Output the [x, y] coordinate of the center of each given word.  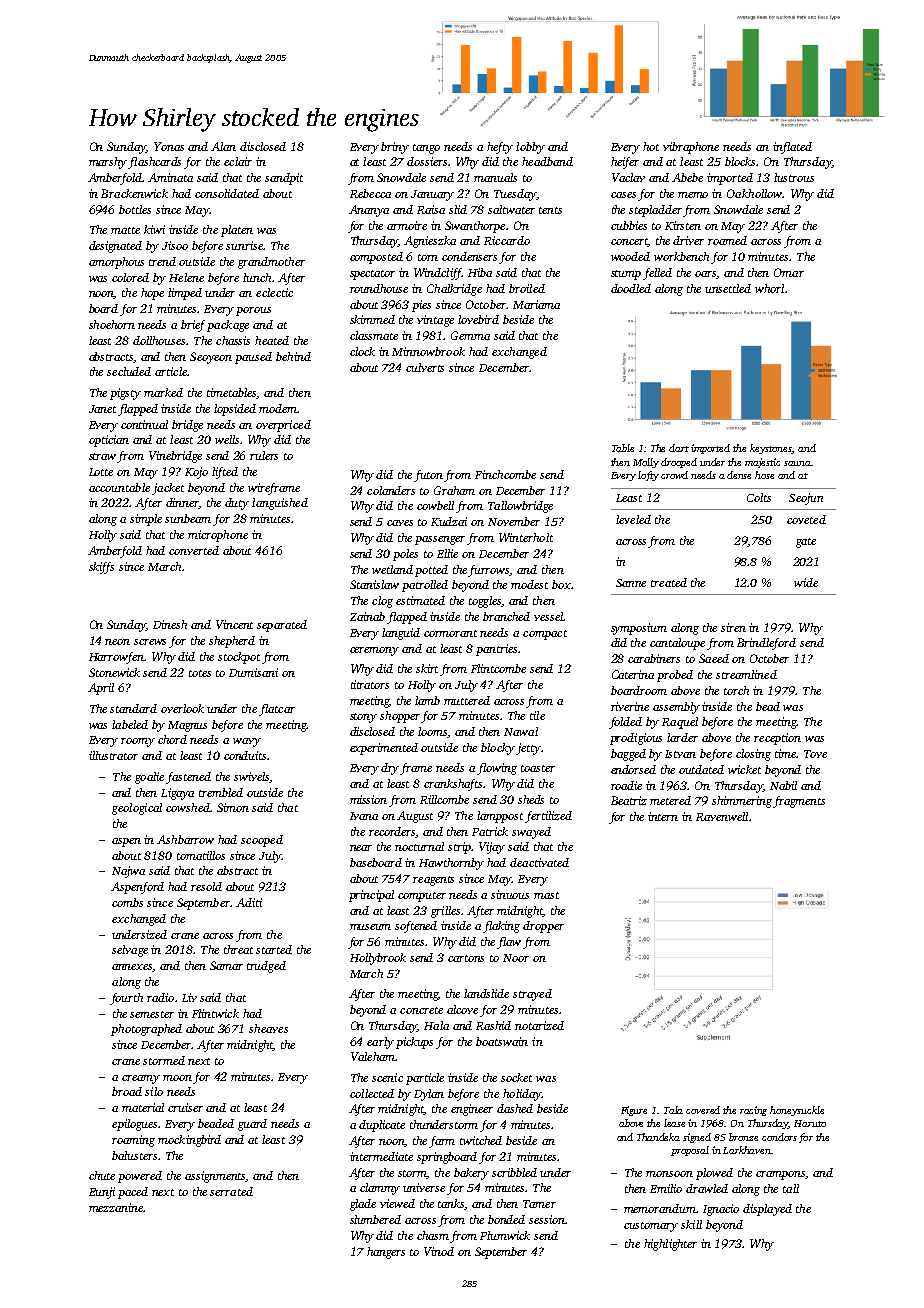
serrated [231, 1191]
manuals [495, 177]
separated [282, 626]
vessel [549, 616]
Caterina [633, 674]
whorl [769, 288]
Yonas [169, 146]
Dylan [429, 1095]
